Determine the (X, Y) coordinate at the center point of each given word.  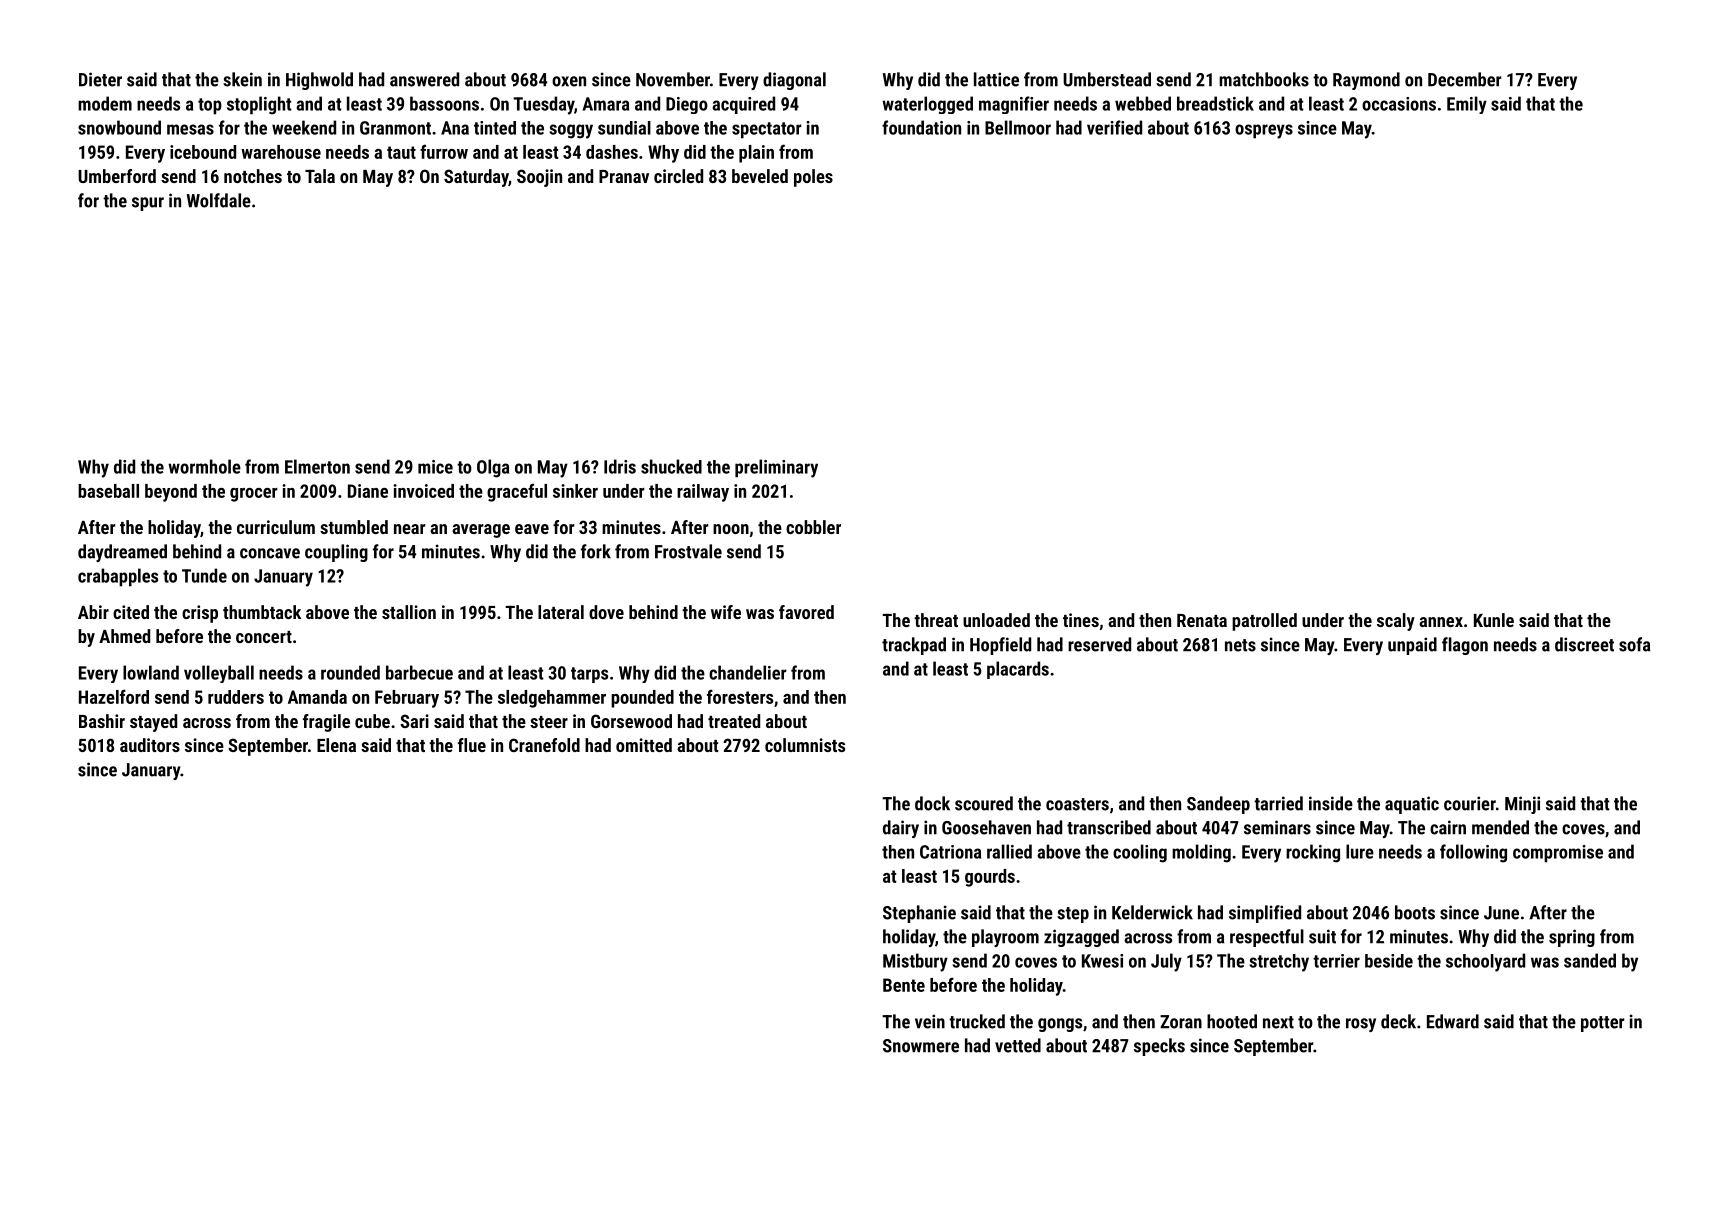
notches (253, 176)
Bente (904, 985)
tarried (1278, 803)
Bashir (102, 721)
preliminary (776, 468)
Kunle (1494, 620)
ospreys (1264, 131)
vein (930, 1021)
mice (435, 467)
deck (1398, 1021)
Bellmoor (1018, 127)
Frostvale (688, 551)
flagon (1465, 646)
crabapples (118, 577)
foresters (740, 696)
